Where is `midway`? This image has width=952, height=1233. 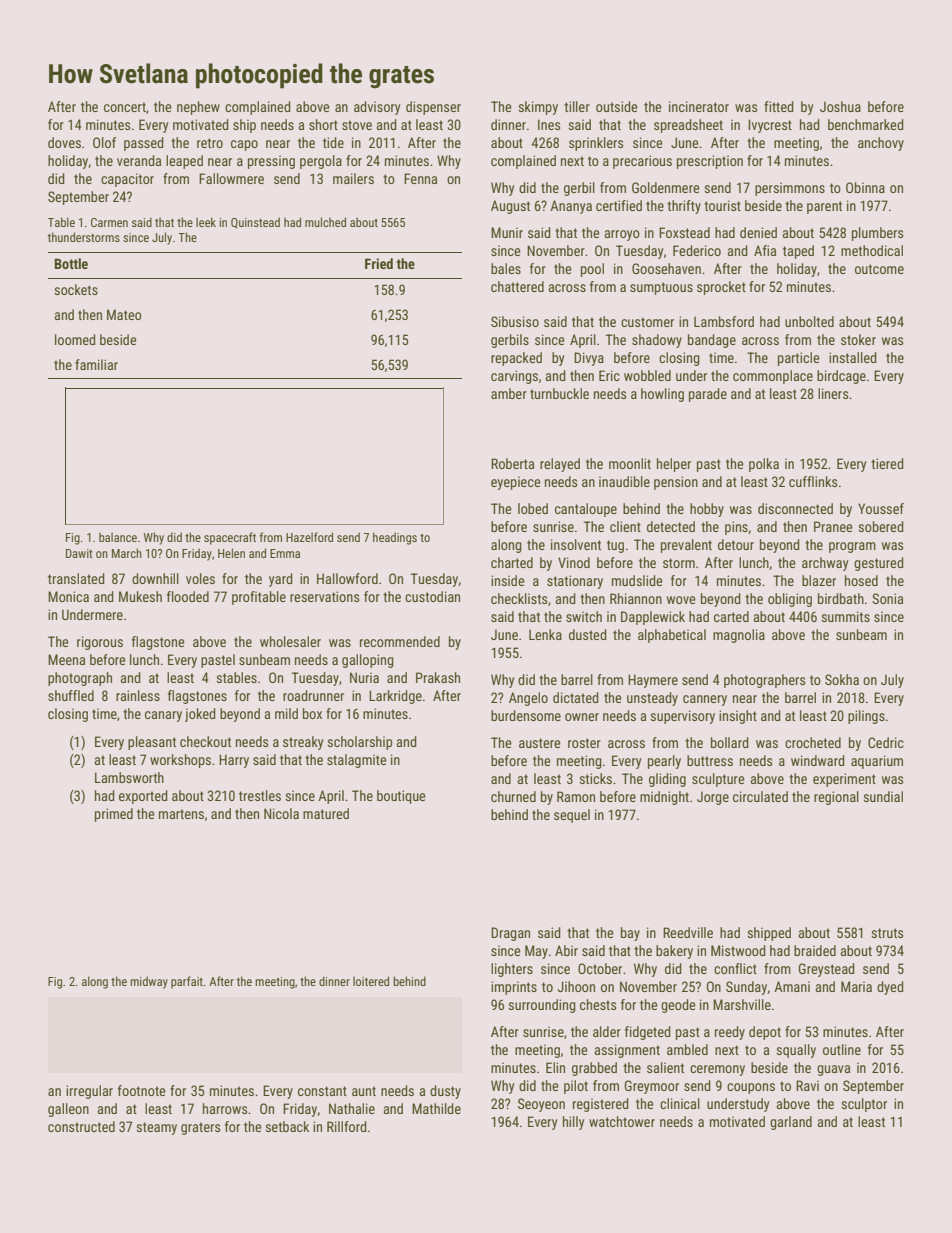 midway is located at coordinates (149, 982).
